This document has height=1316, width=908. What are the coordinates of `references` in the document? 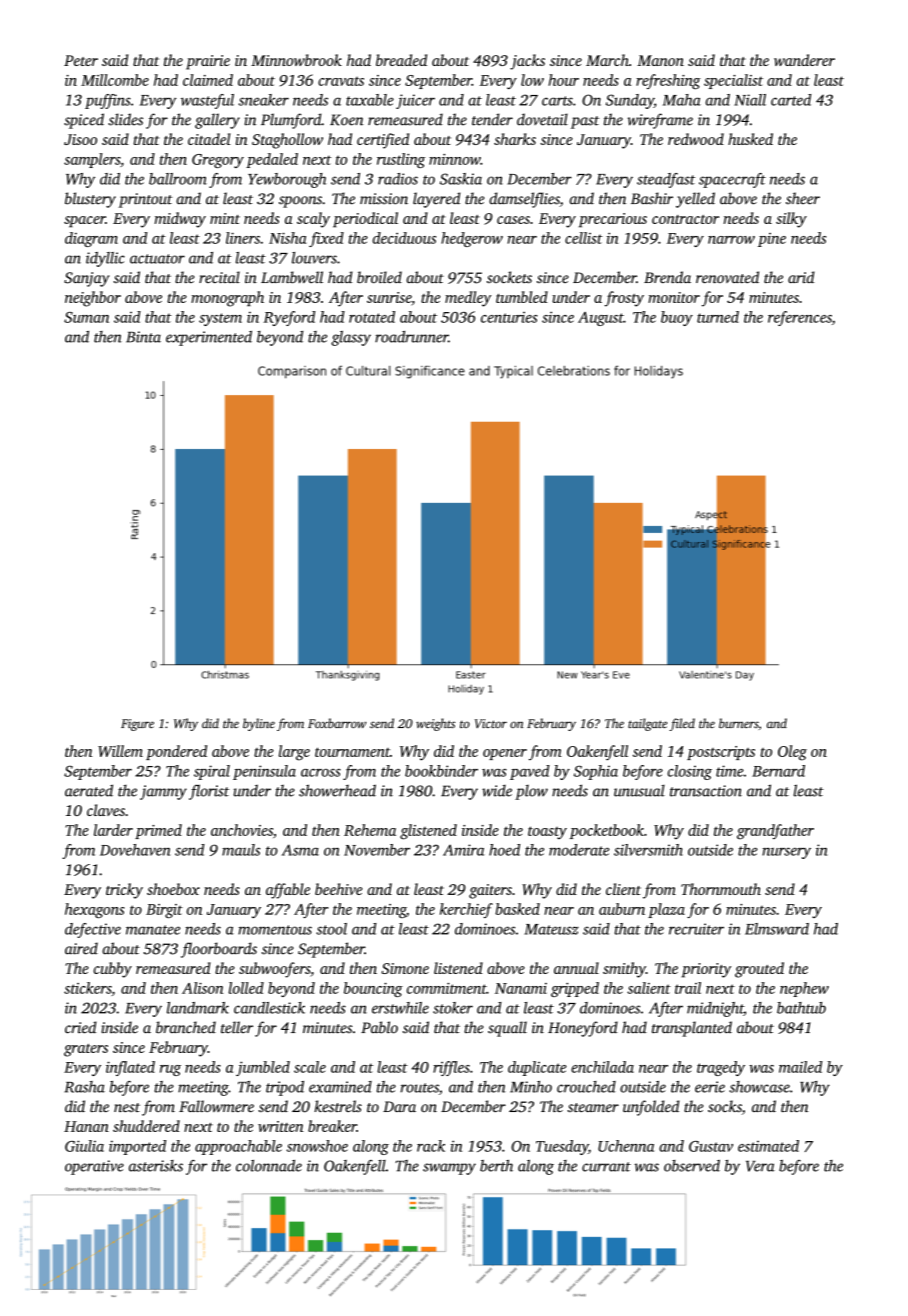 It's located at (800, 318).
